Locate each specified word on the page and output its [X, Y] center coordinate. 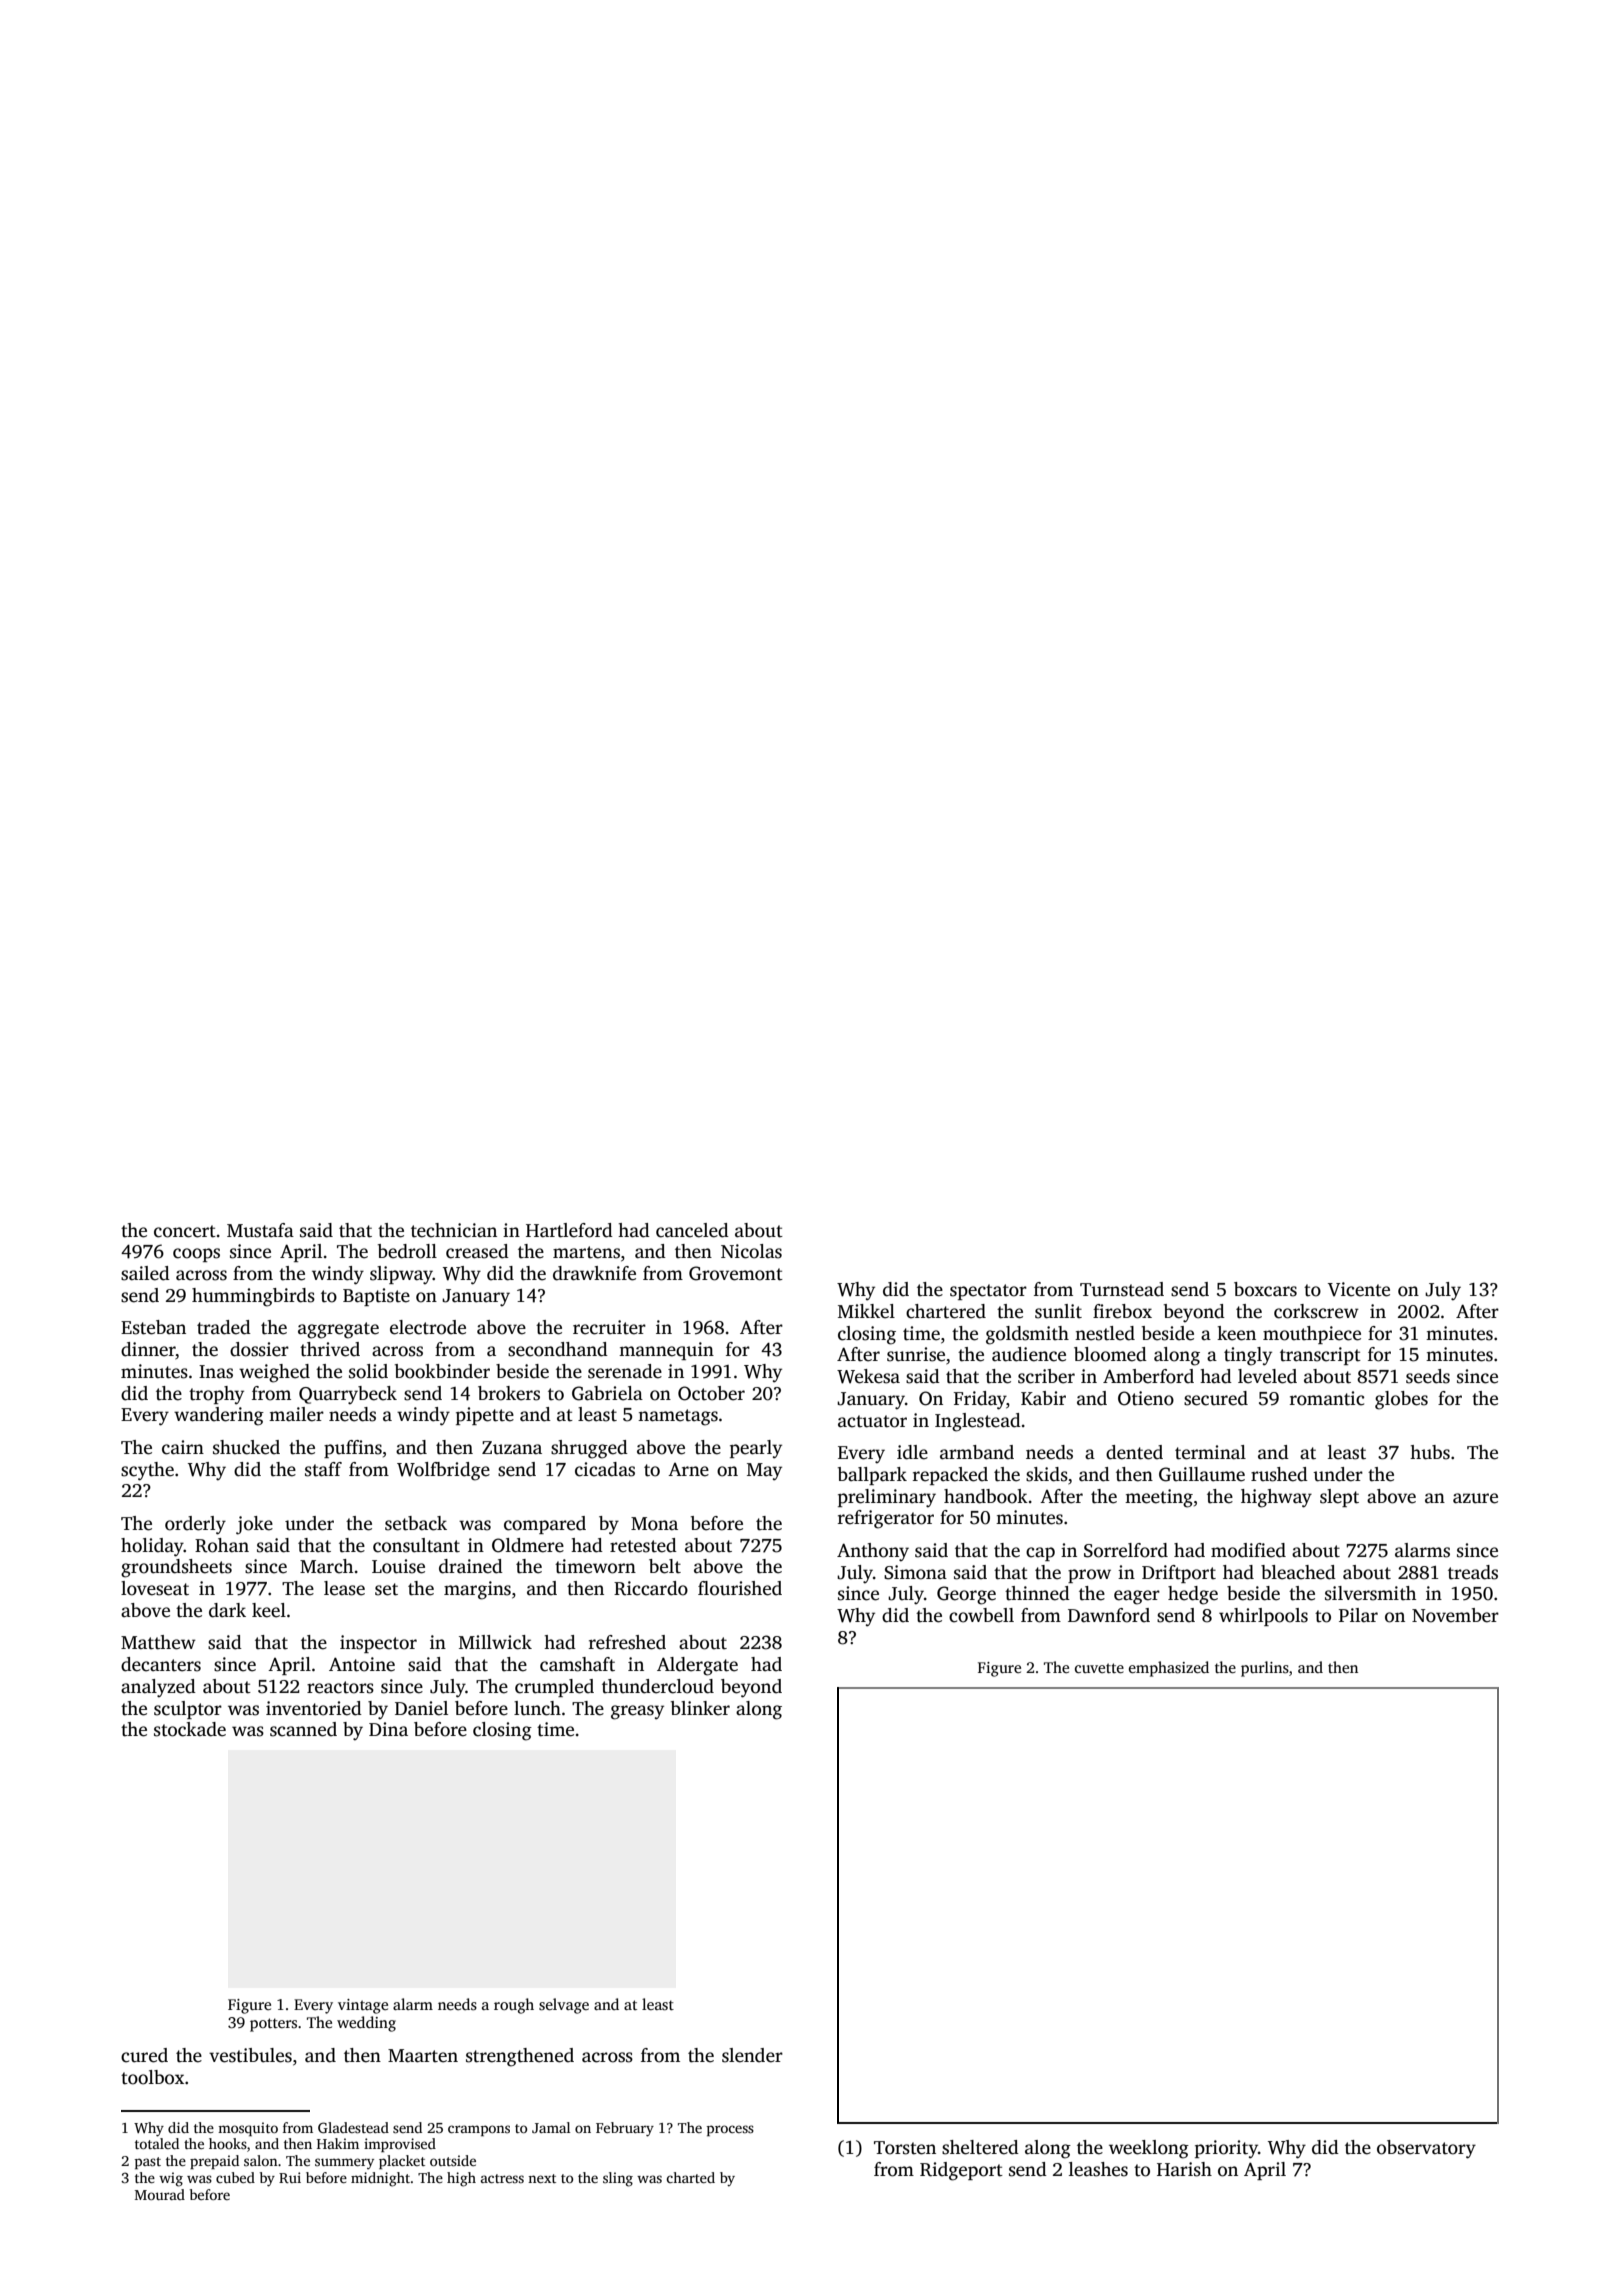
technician [454, 1230]
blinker [700, 1708]
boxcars [1265, 1289]
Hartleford [569, 1230]
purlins [1265, 1669]
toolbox [152, 2077]
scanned [303, 1729]
